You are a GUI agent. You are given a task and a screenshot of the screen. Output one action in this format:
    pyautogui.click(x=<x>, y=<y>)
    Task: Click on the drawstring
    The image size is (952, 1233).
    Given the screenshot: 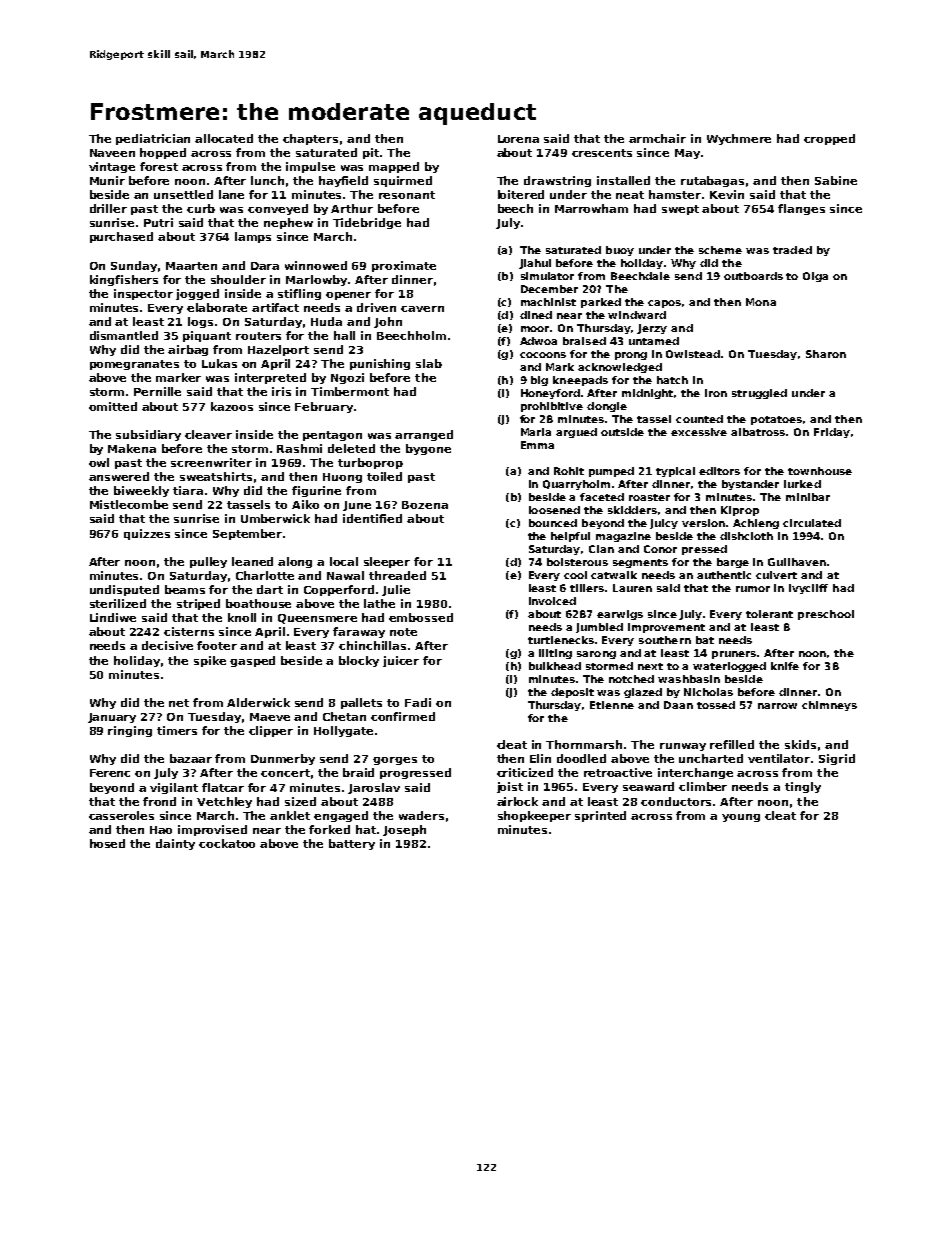 What is the action you would take?
    pyautogui.click(x=557, y=181)
